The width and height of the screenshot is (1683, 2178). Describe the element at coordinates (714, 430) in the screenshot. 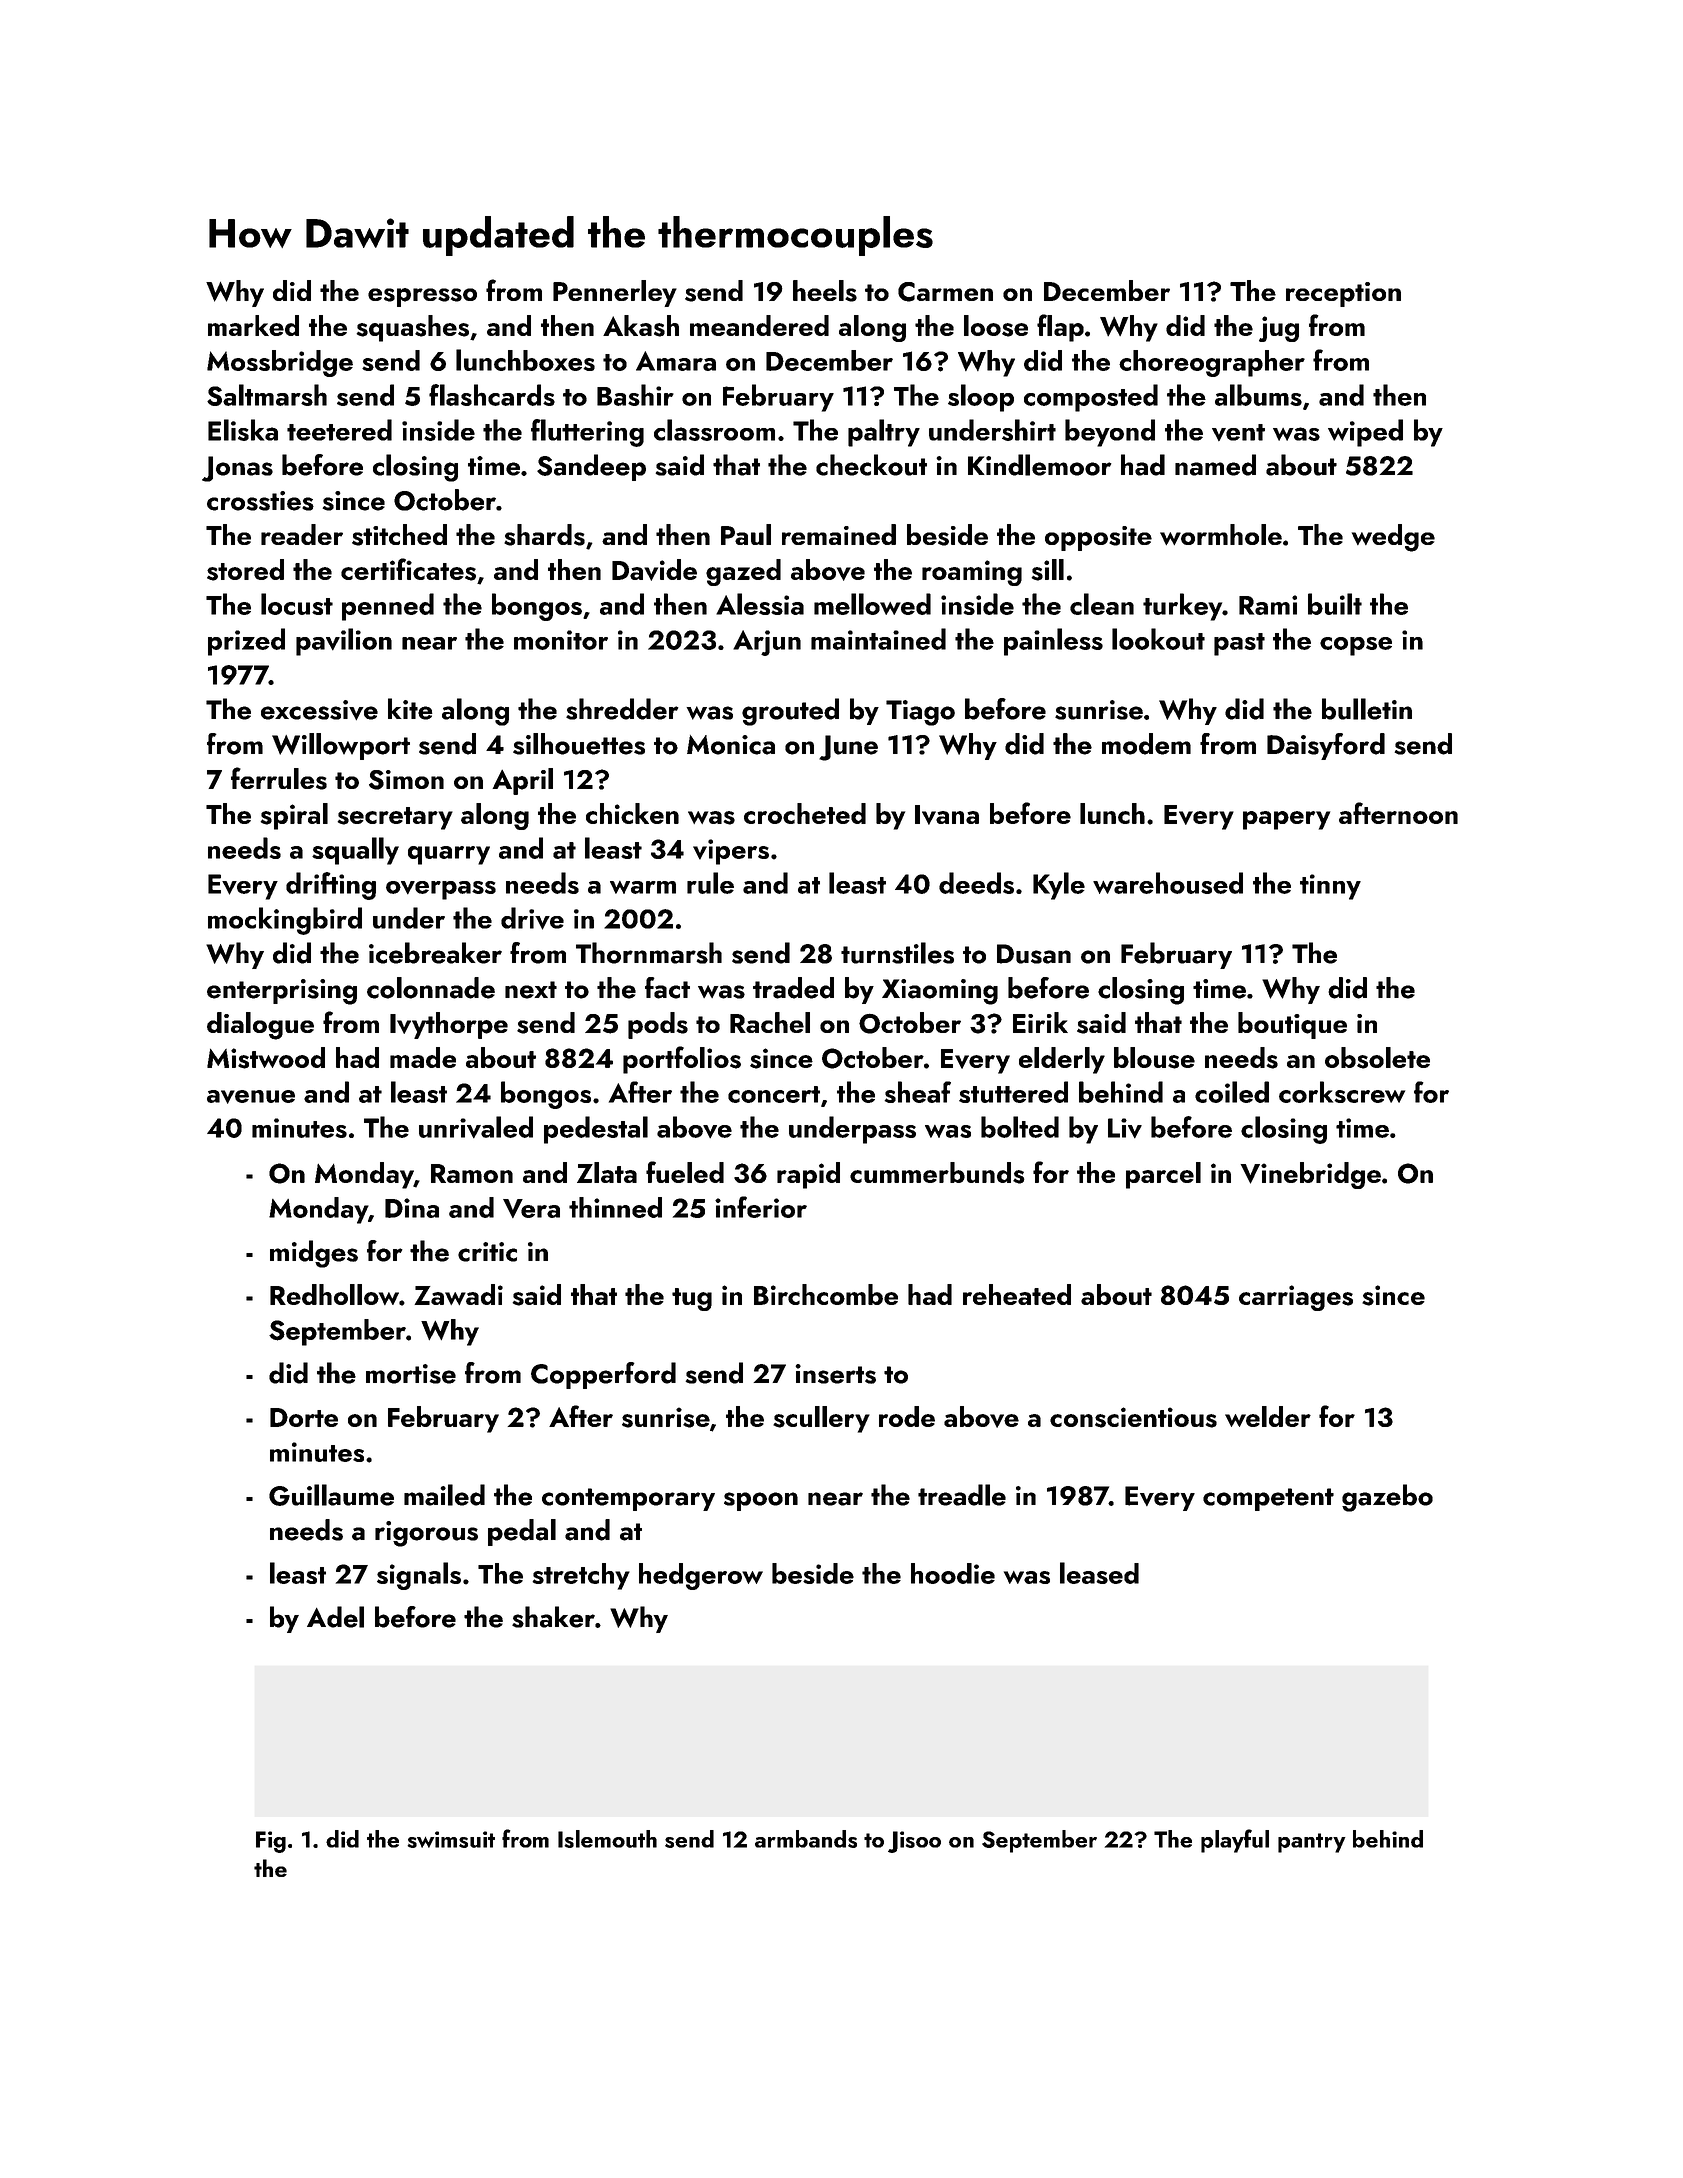

I see `classroom` at that location.
